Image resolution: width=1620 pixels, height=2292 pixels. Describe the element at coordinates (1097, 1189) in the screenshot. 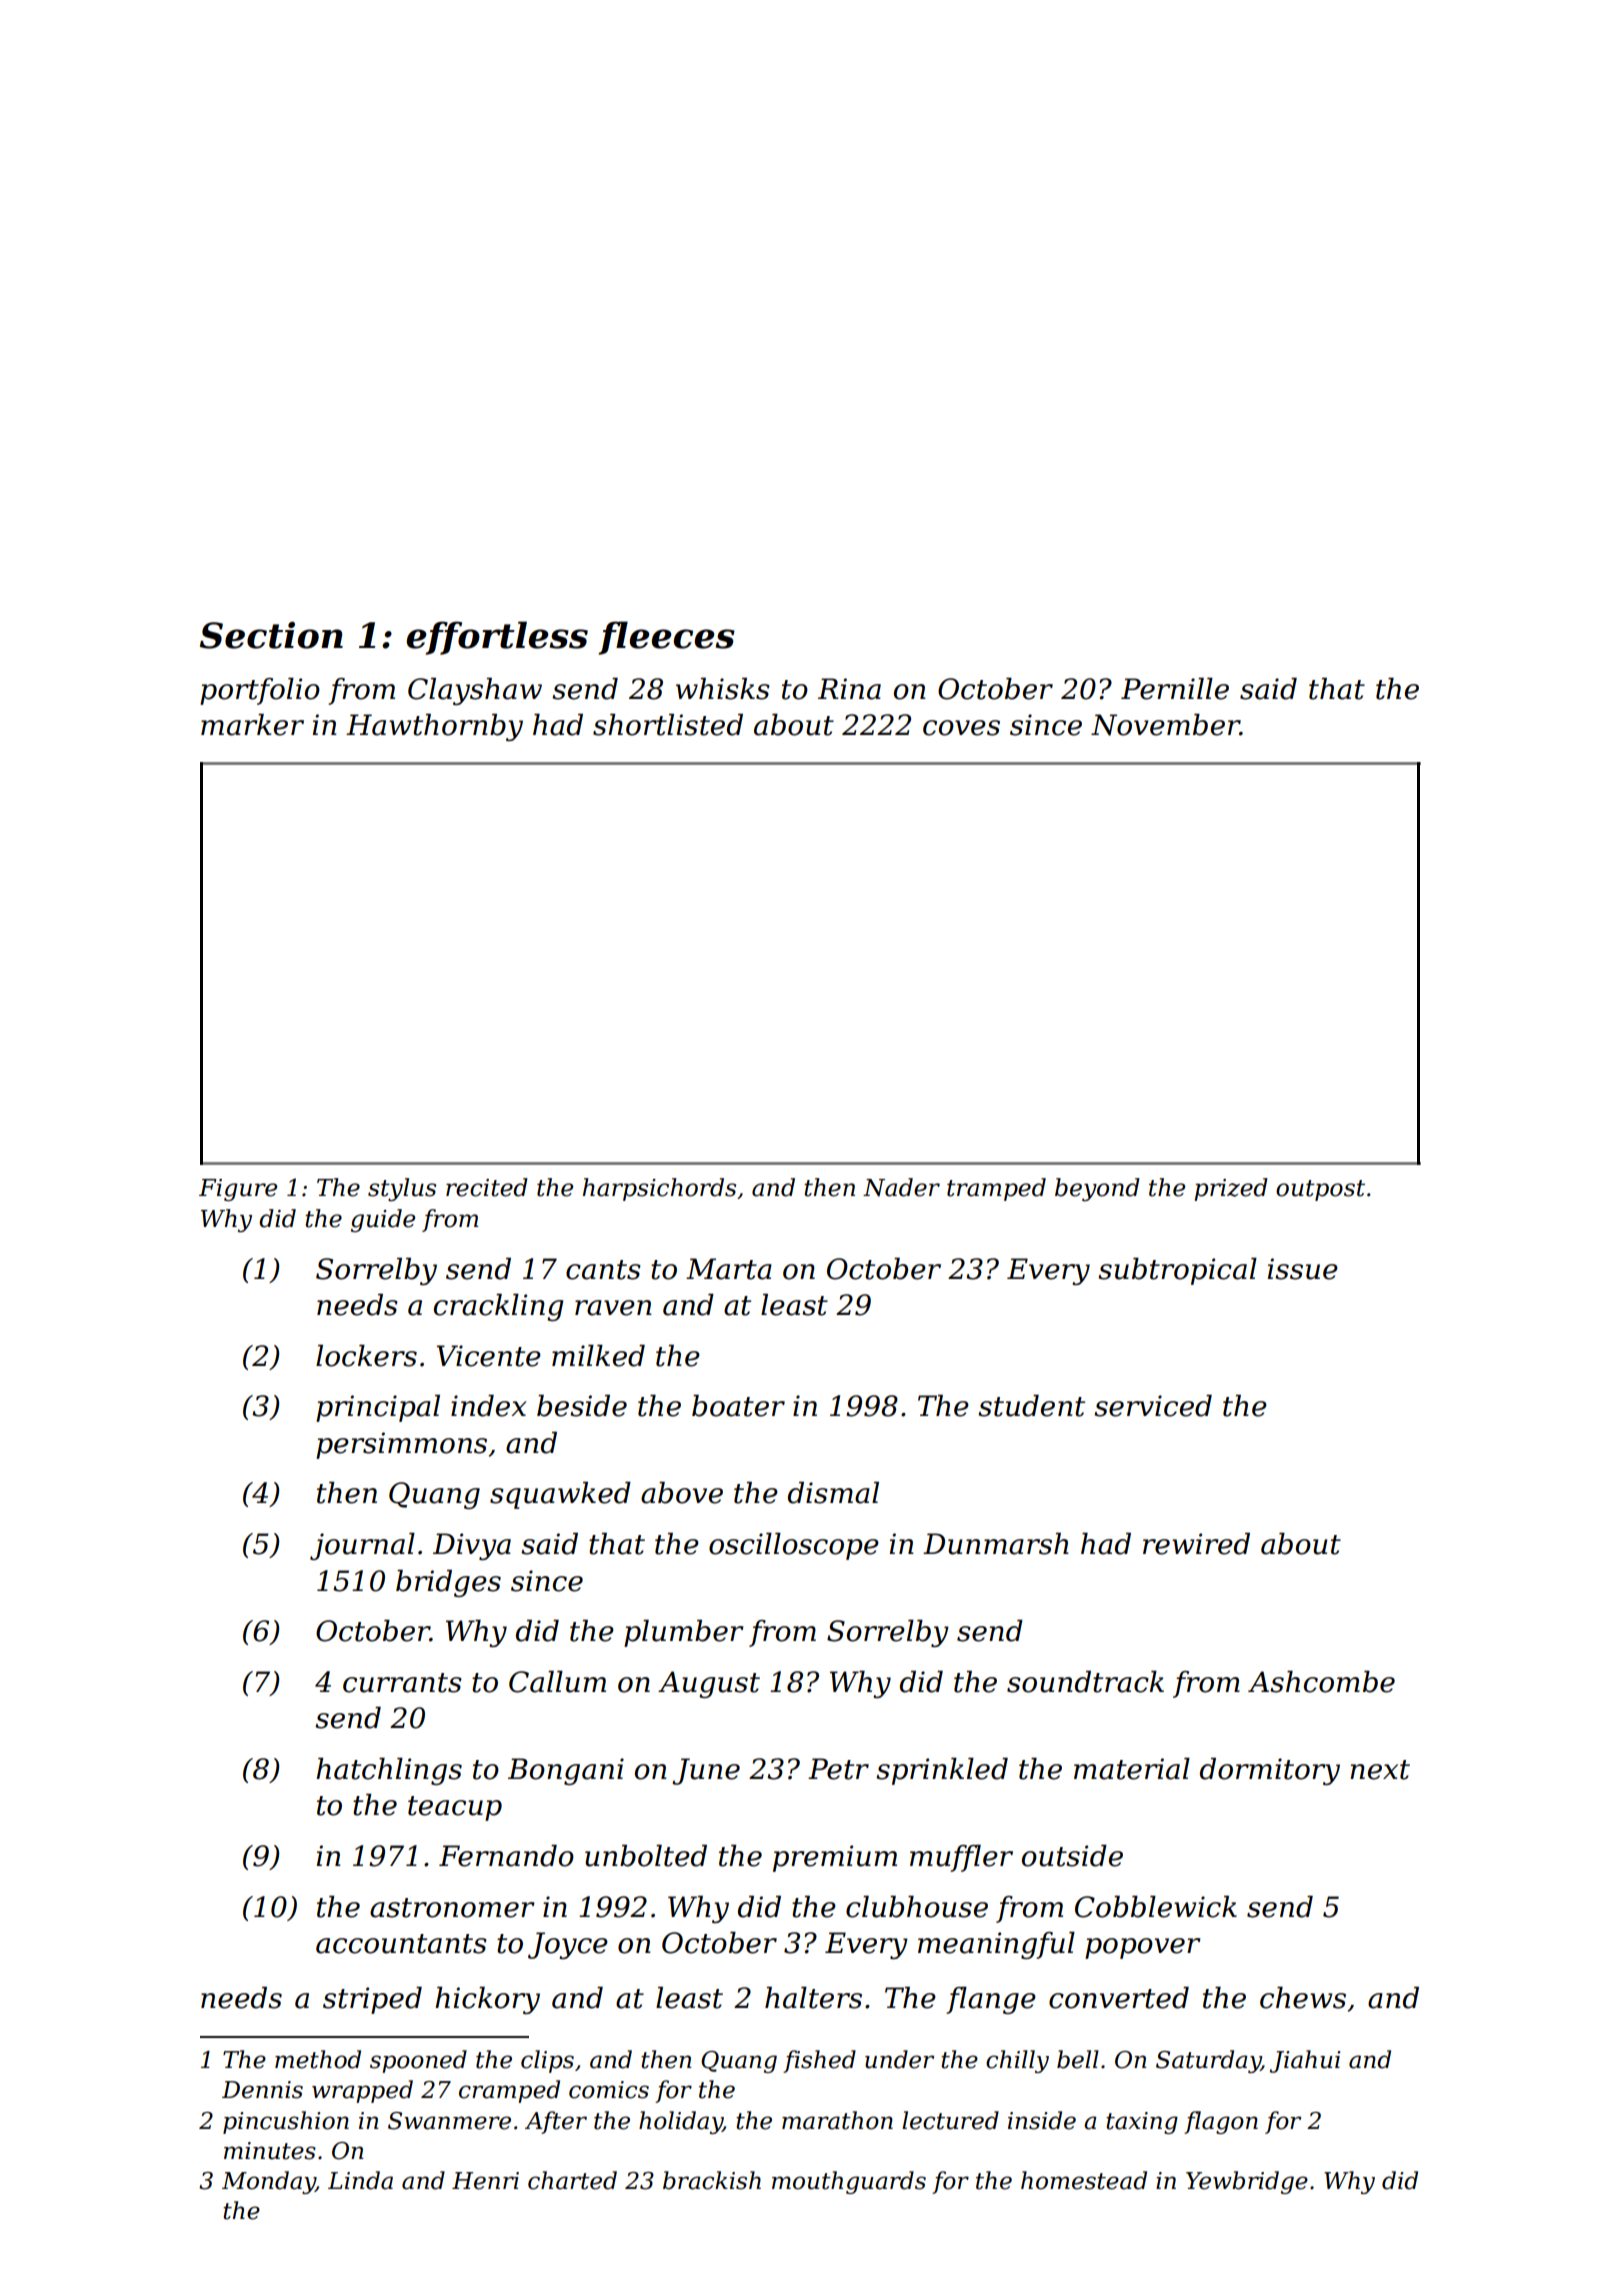

I see `beyond` at that location.
